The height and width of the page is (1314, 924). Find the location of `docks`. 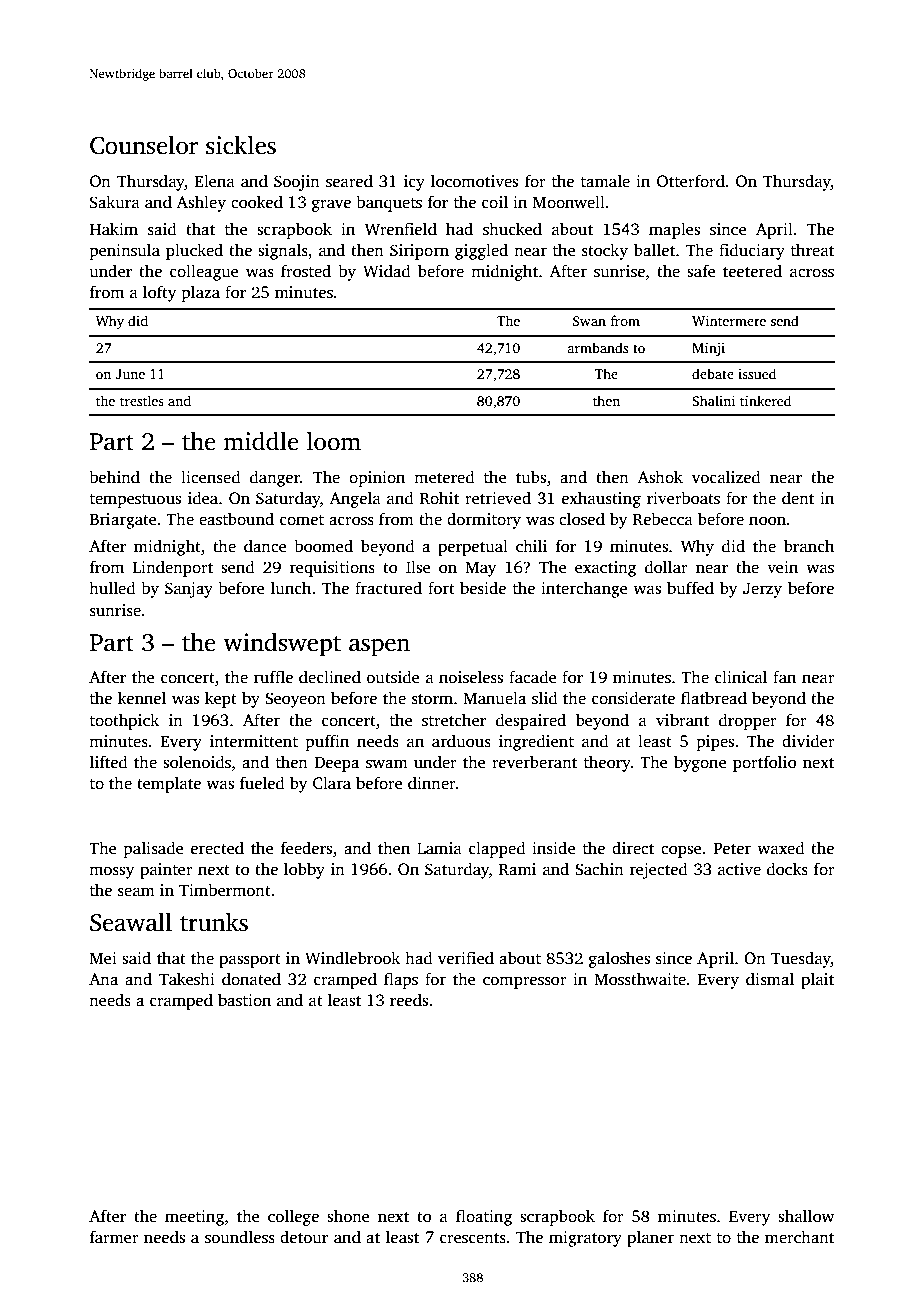

docks is located at coordinates (787, 869).
